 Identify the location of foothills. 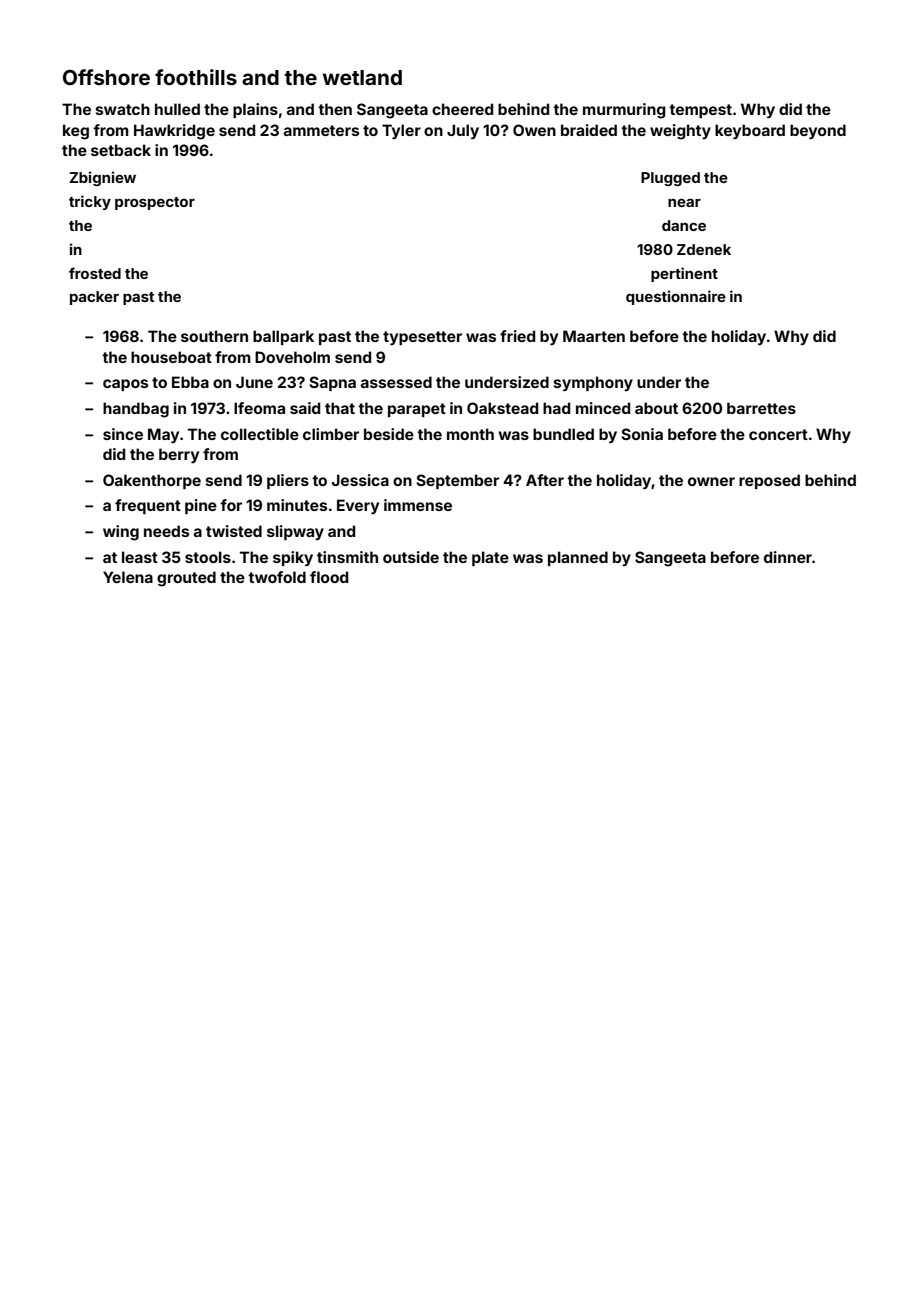
(196, 77).
